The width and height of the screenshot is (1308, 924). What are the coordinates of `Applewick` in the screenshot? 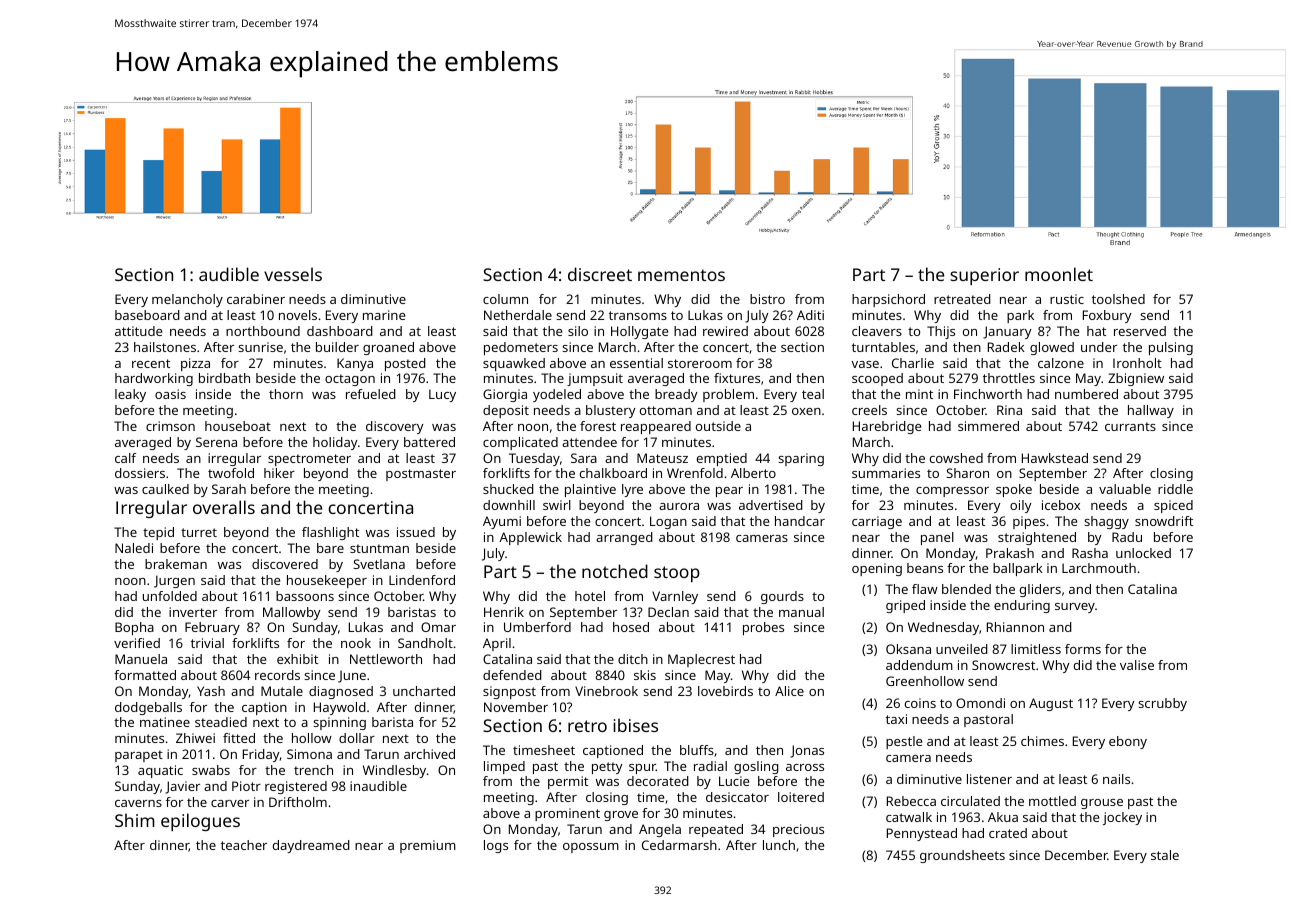 It's located at (530, 538).
